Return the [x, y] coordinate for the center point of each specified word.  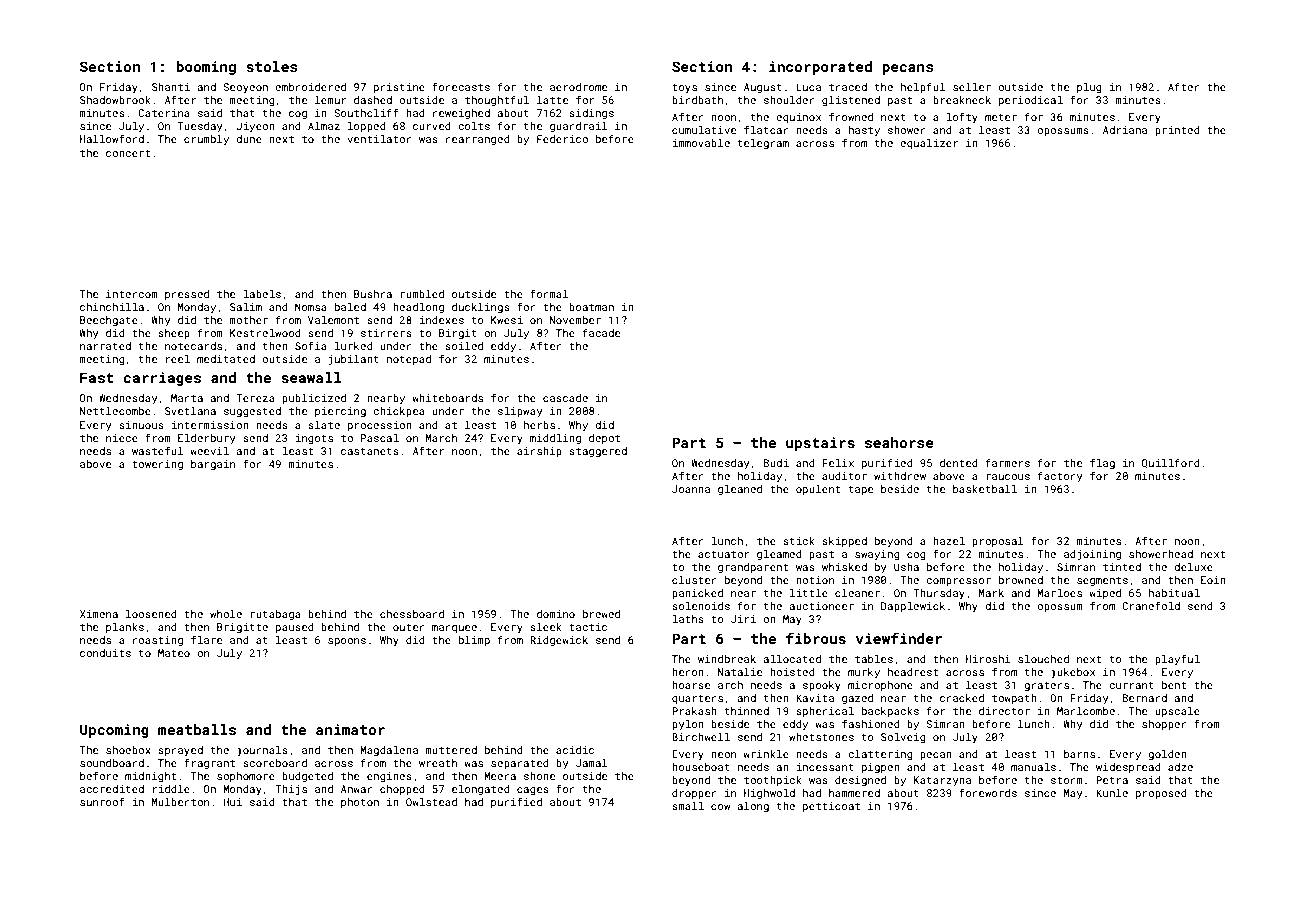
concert [128, 153]
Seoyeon [245, 88]
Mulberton [180, 802]
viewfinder [899, 638]
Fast [97, 377]
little [809, 593]
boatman [591, 307]
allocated [792, 659]
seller [972, 87]
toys [684, 88]
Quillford [1170, 463]
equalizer [929, 144]
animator [350, 729]
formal [549, 293]
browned [1021, 580]
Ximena [99, 614]
